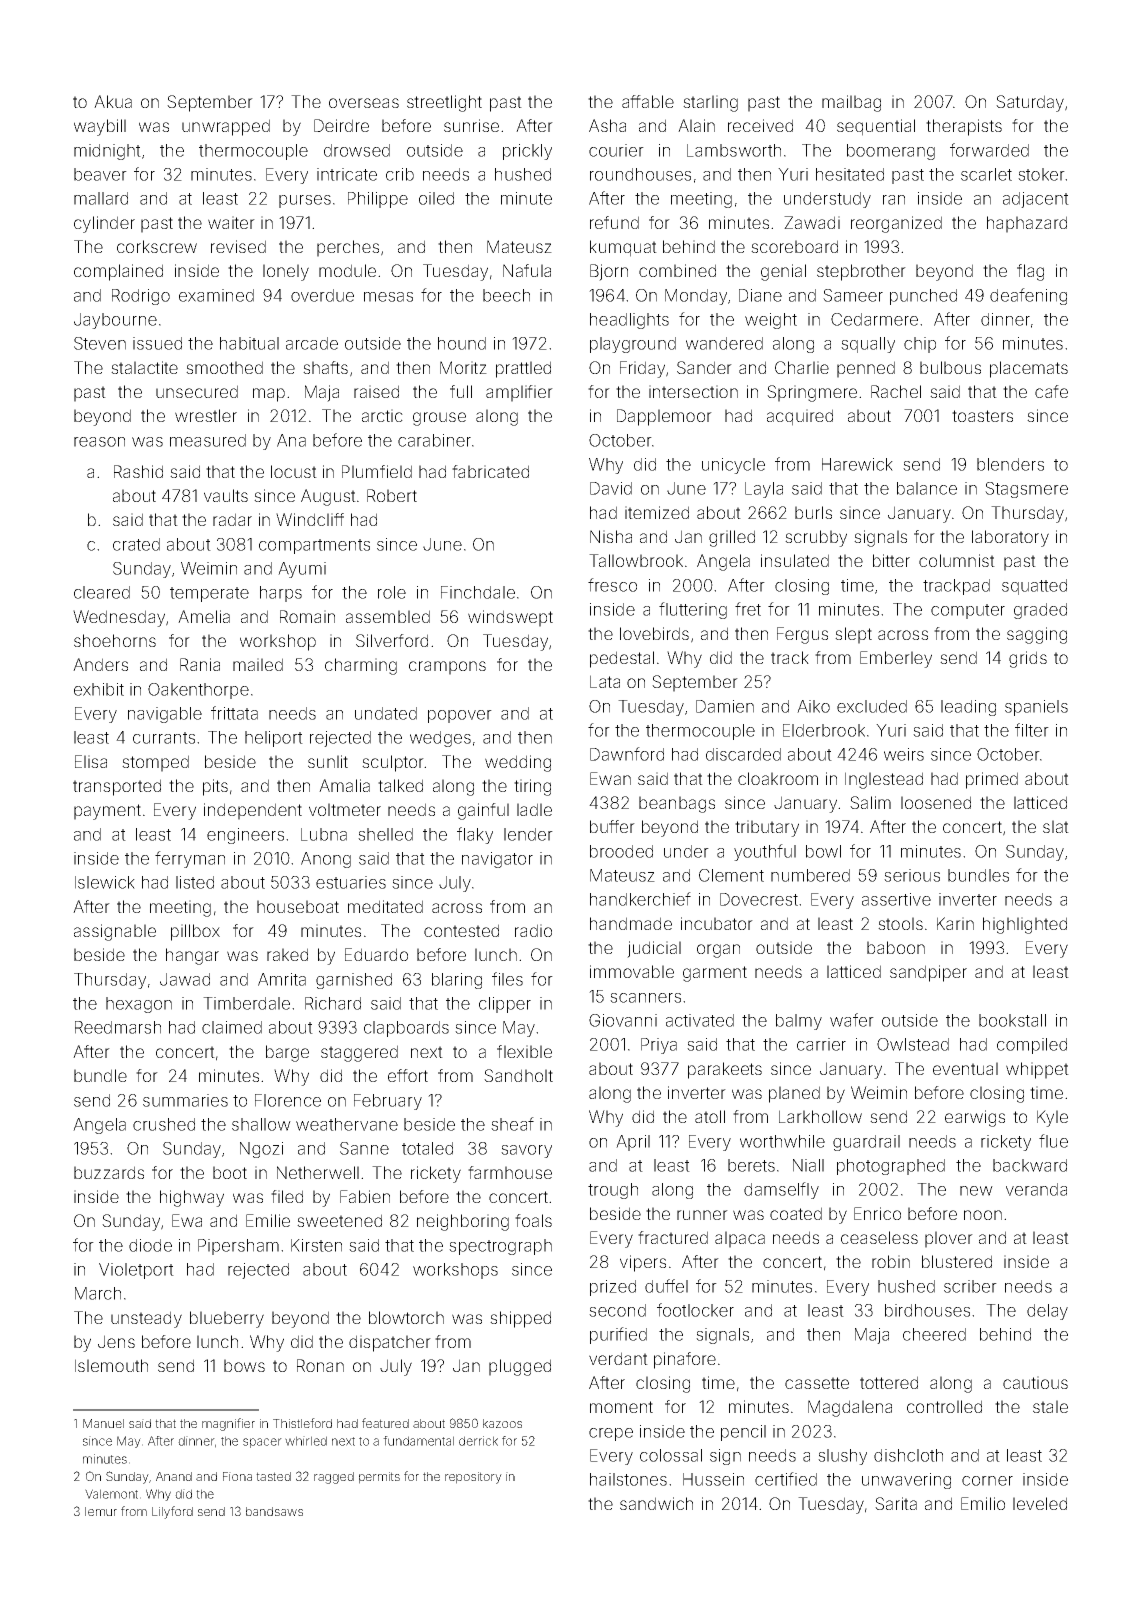 The width and height of the image is (1142, 1615). What do you see at coordinates (850, 174) in the image?
I see `hesitated` at bounding box center [850, 174].
